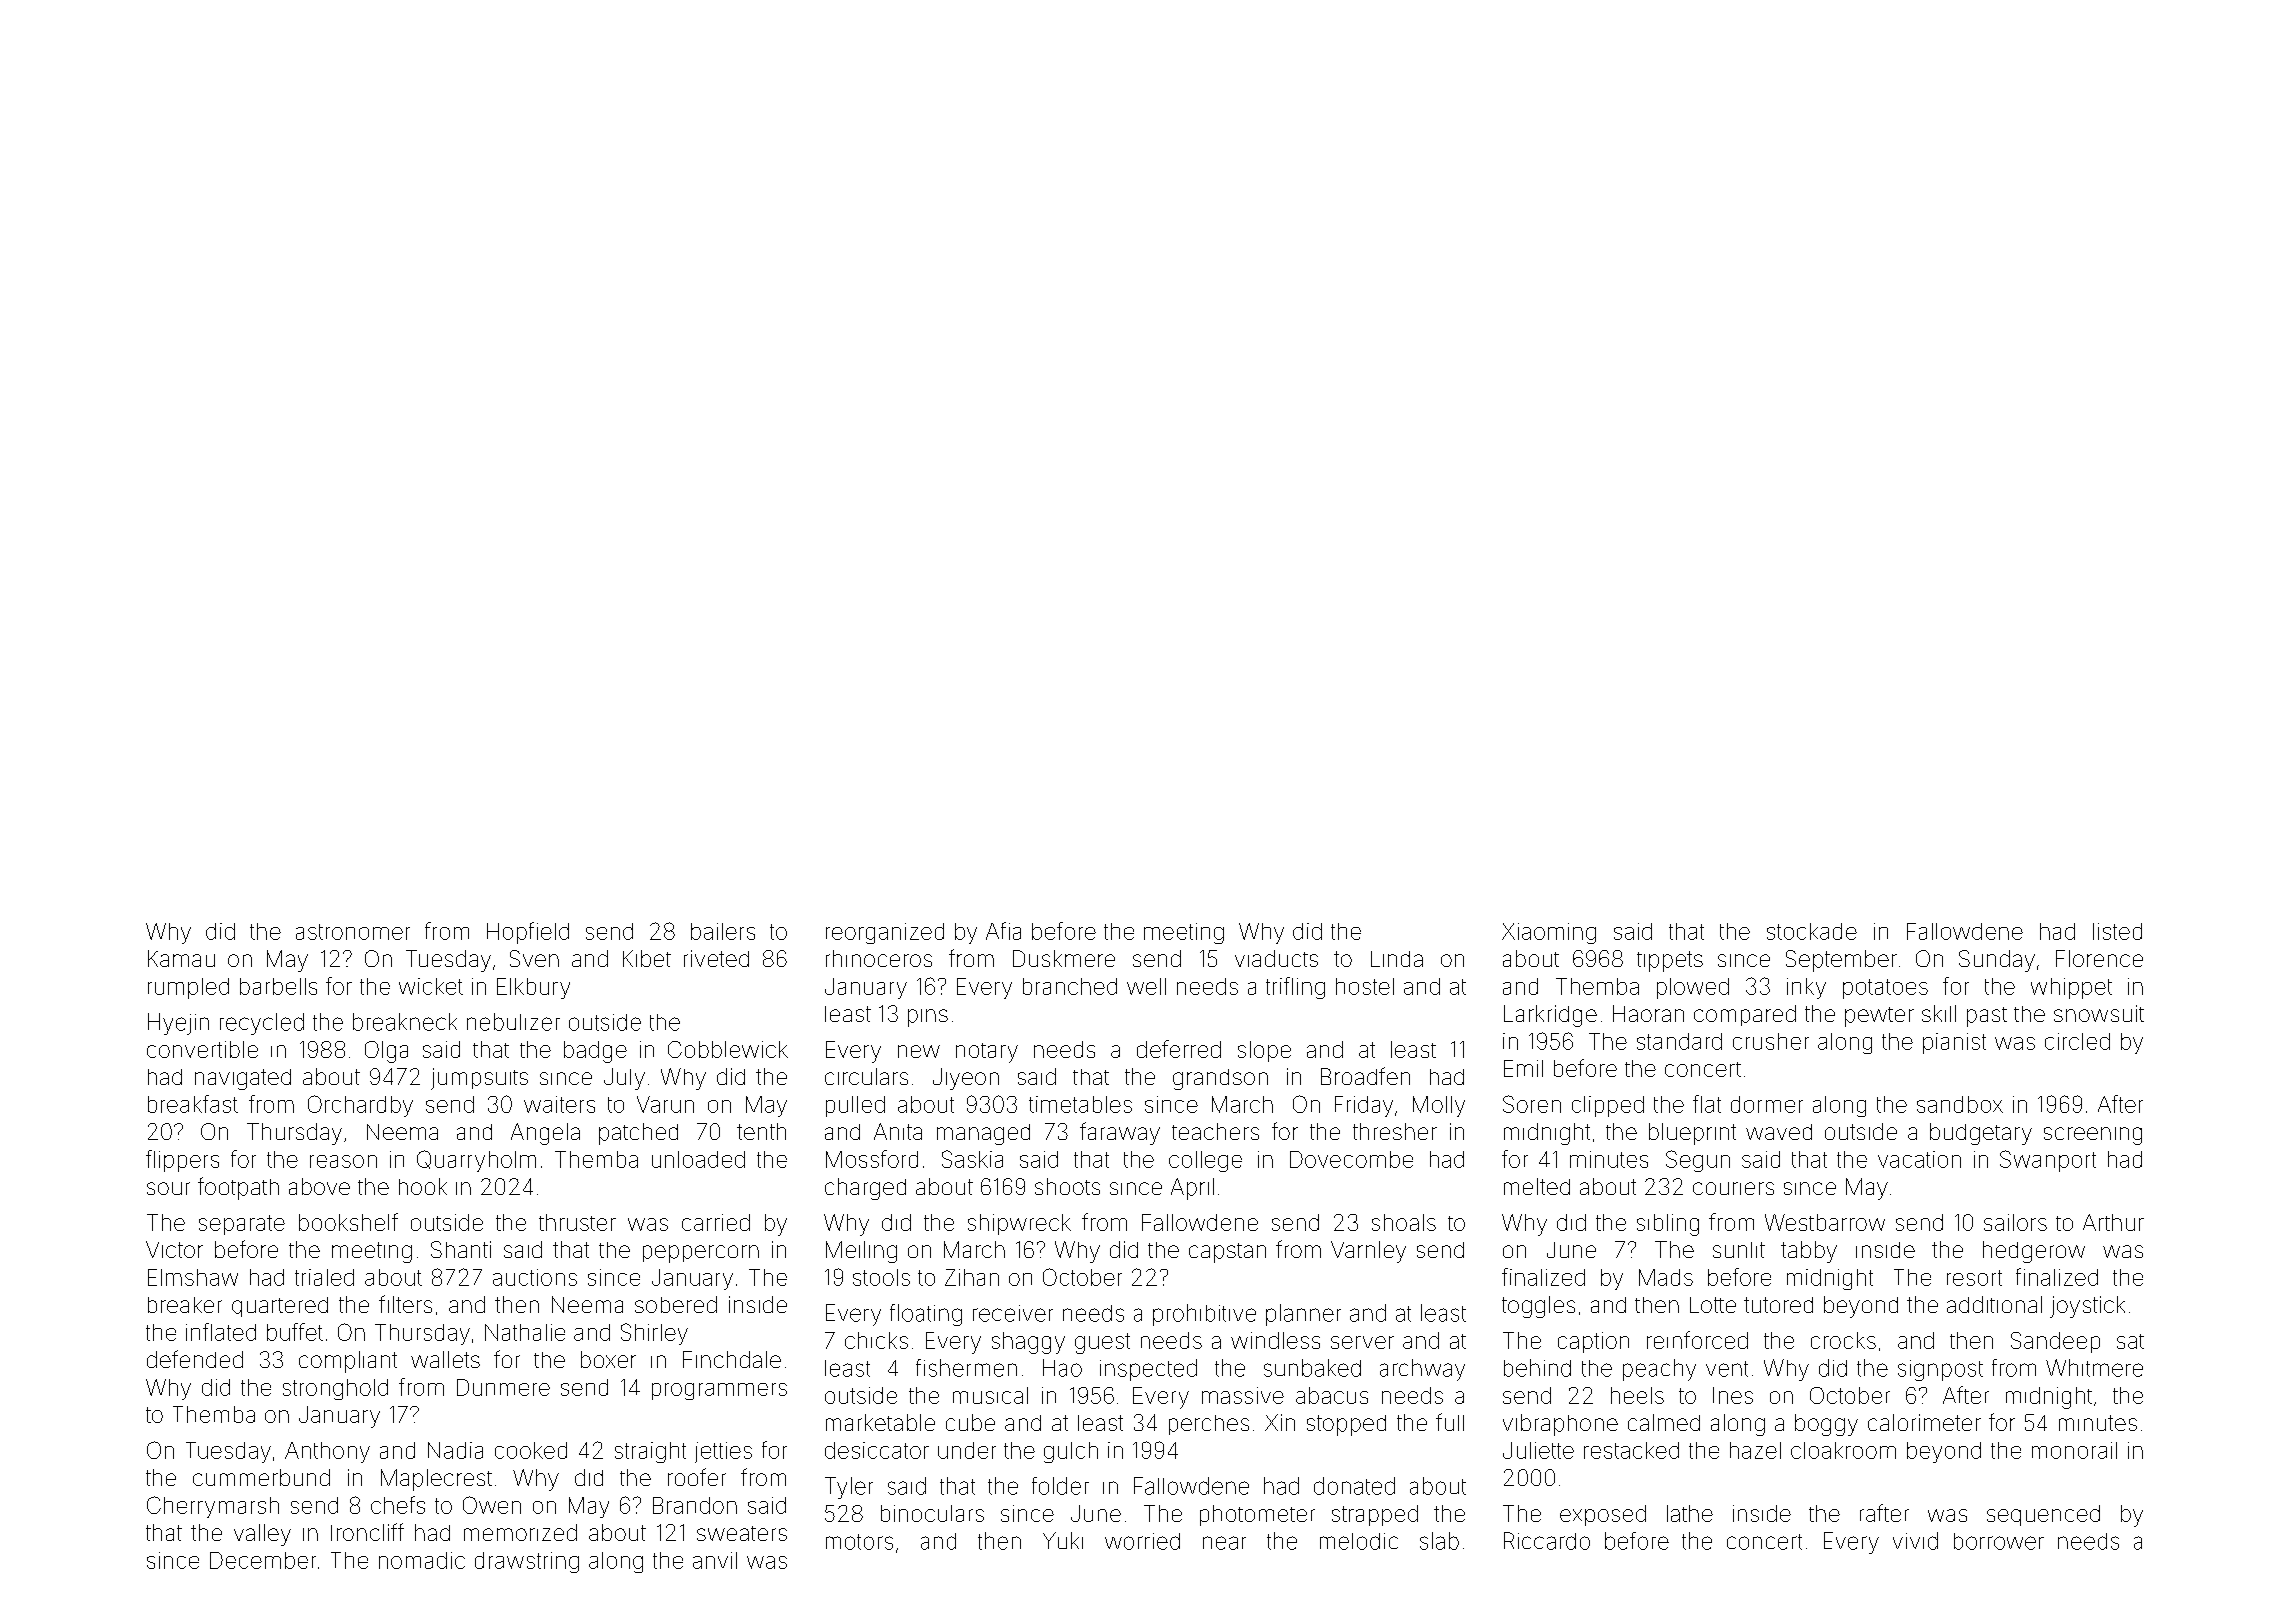  I want to click on stronghold, so click(335, 1389).
